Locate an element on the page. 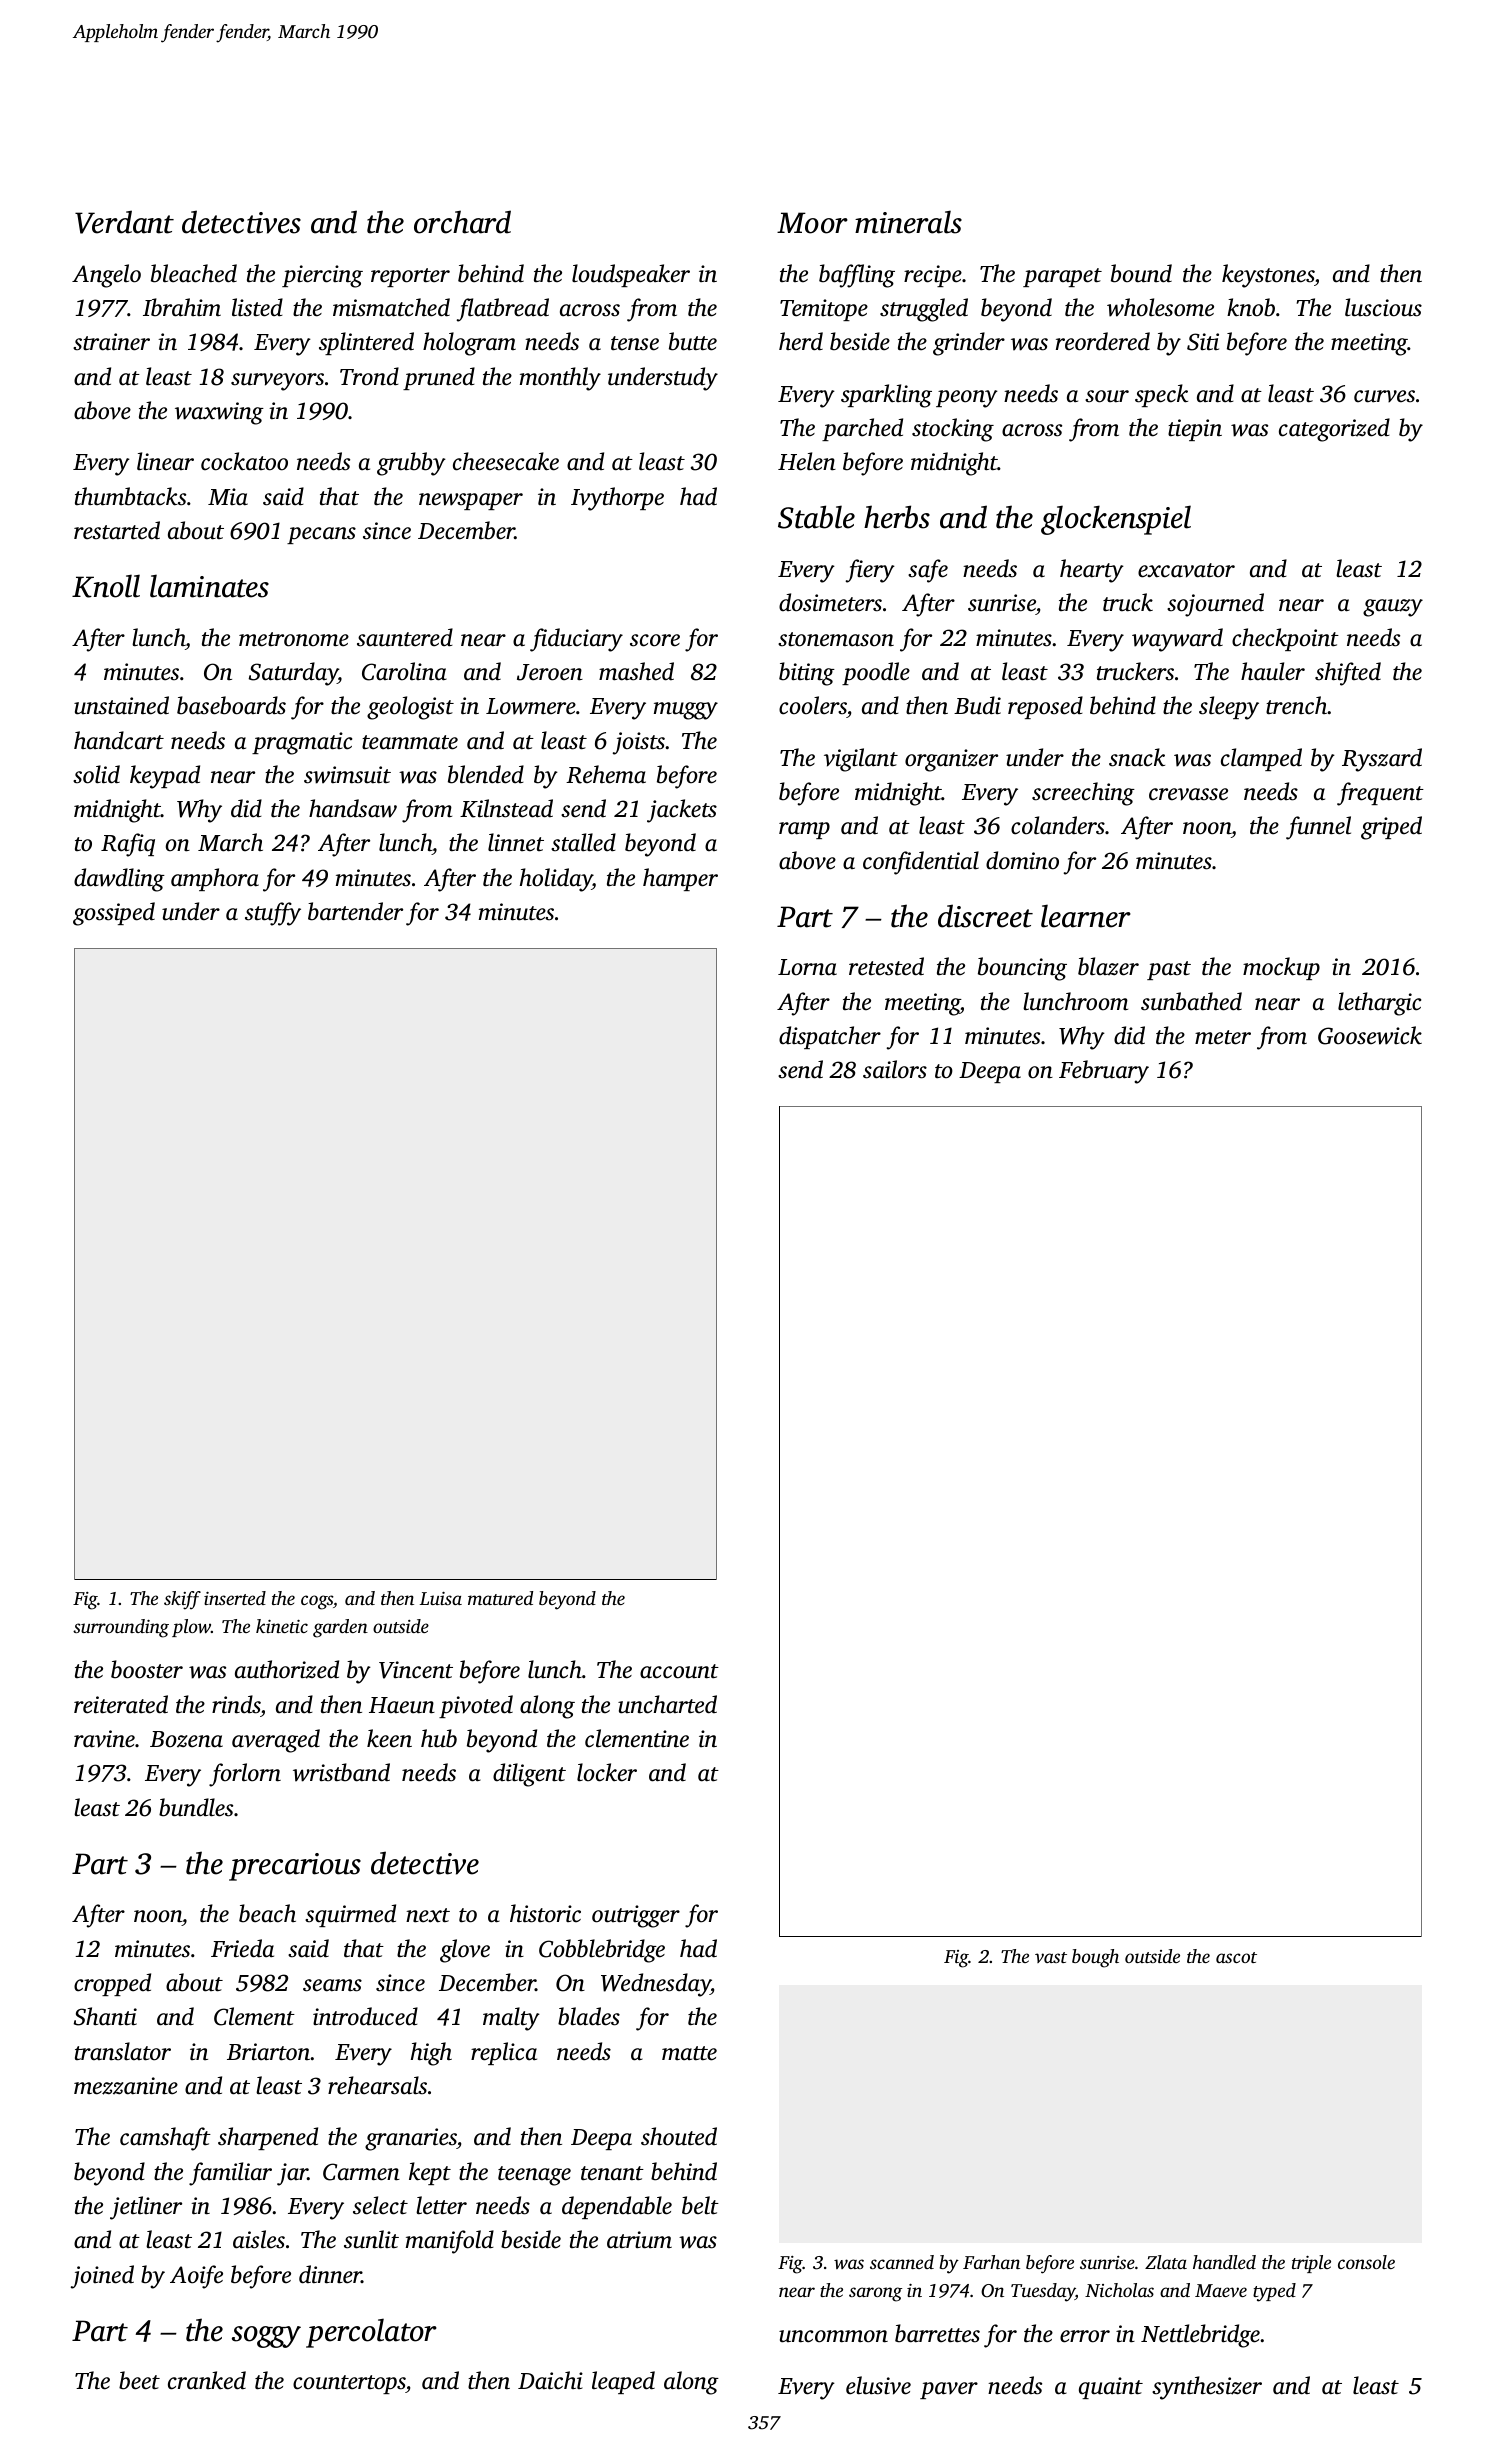  dispatcher is located at coordinates (830, 1037).
